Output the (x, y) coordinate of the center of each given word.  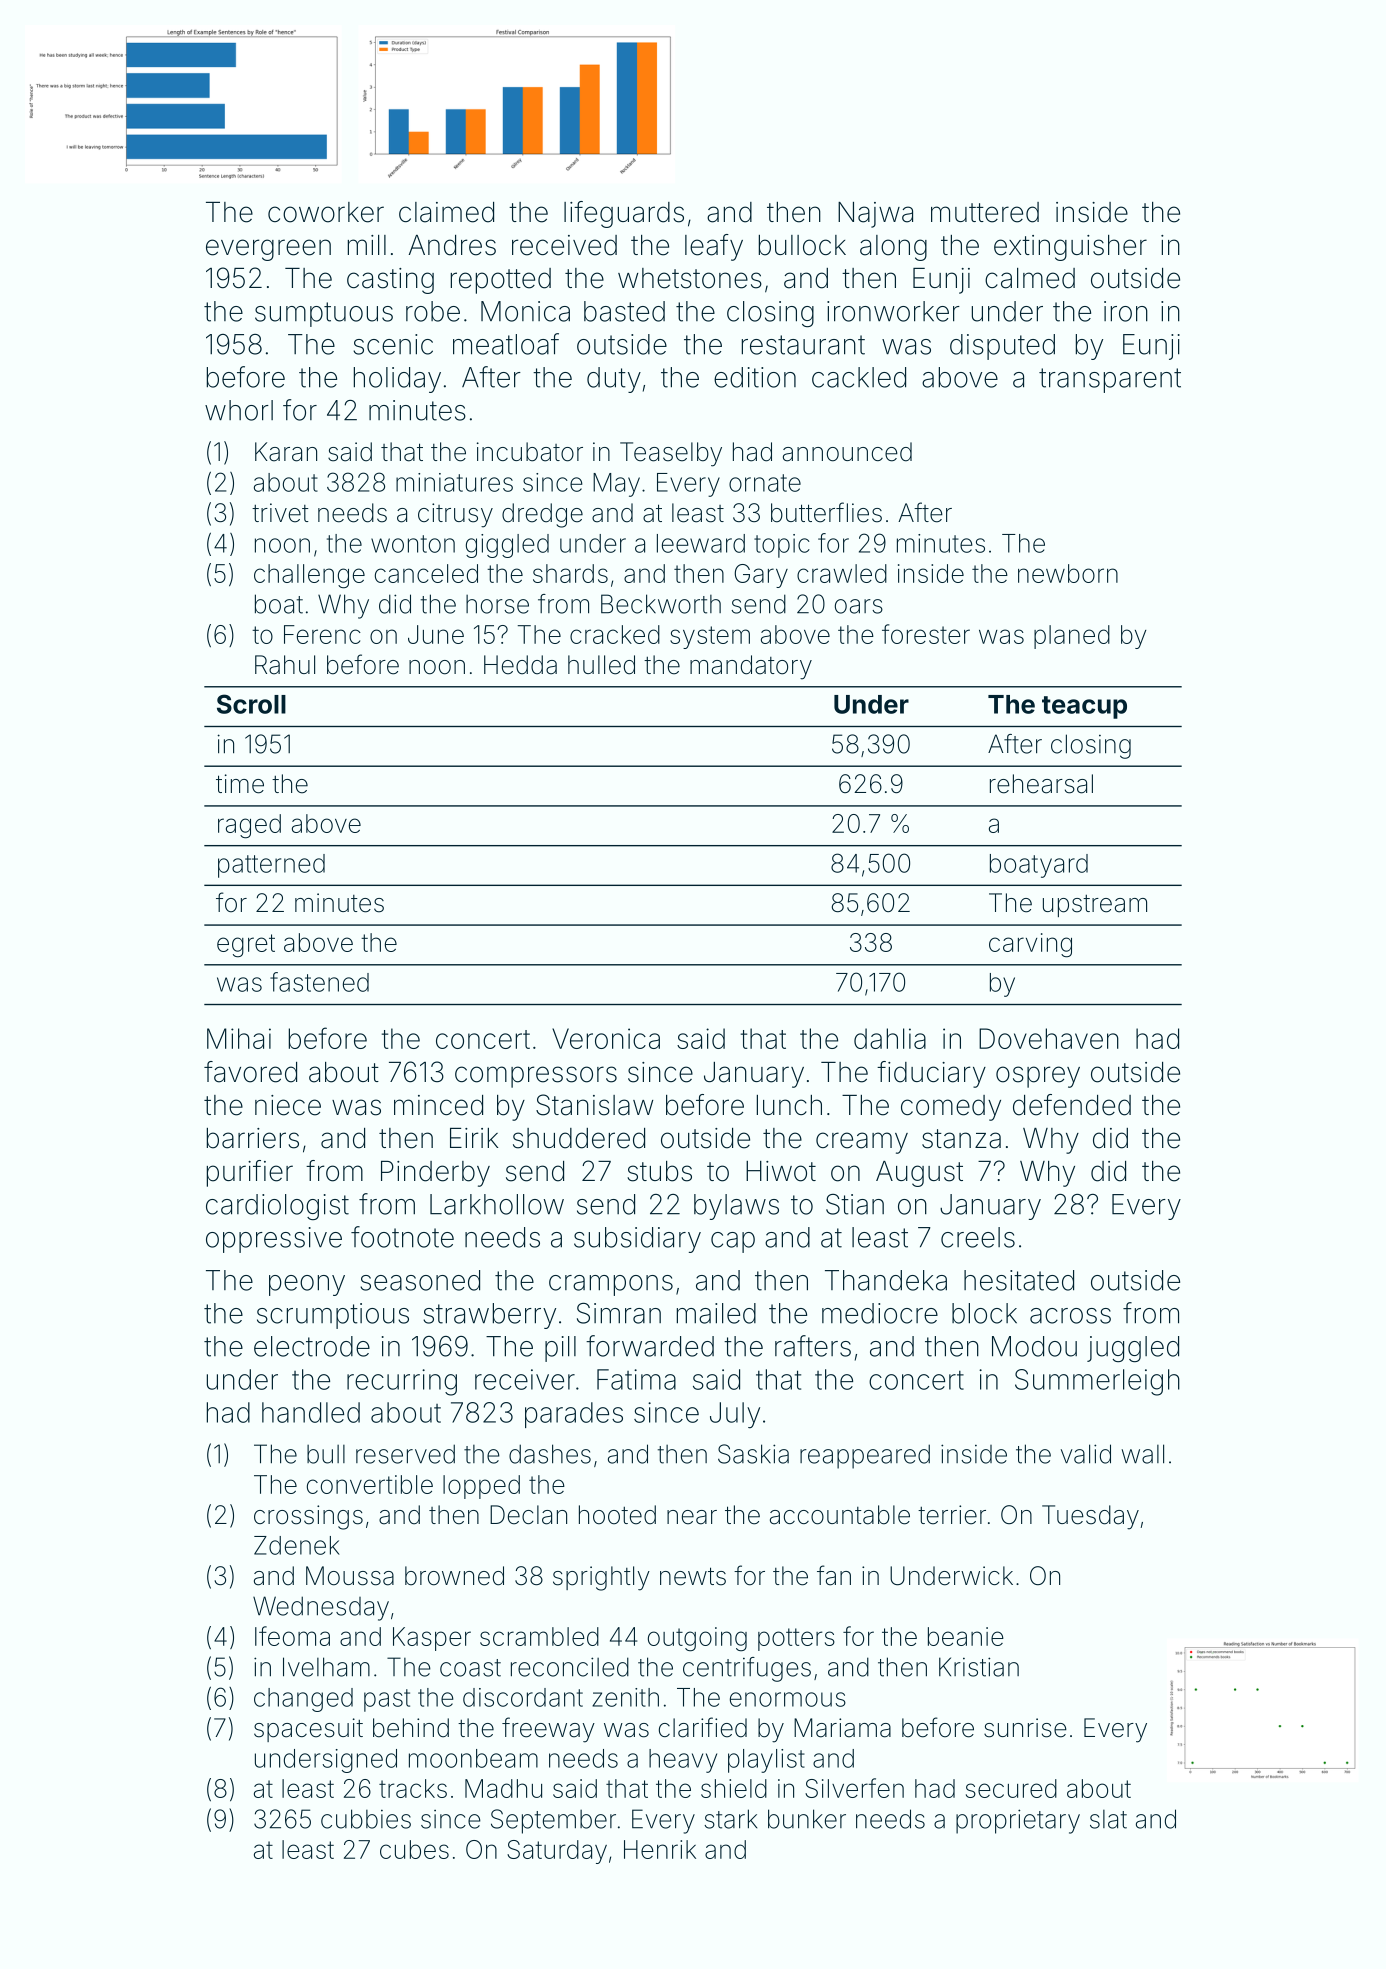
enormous (788, 1699)
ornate (765, 483)
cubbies (366, 1819)
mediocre (880, 1313)
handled (311, 1412)
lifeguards (624, 214)
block (984, 1313)
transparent (1110, 380)
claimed (446, 212)
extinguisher (1070, 248)
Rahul (285, 665)
